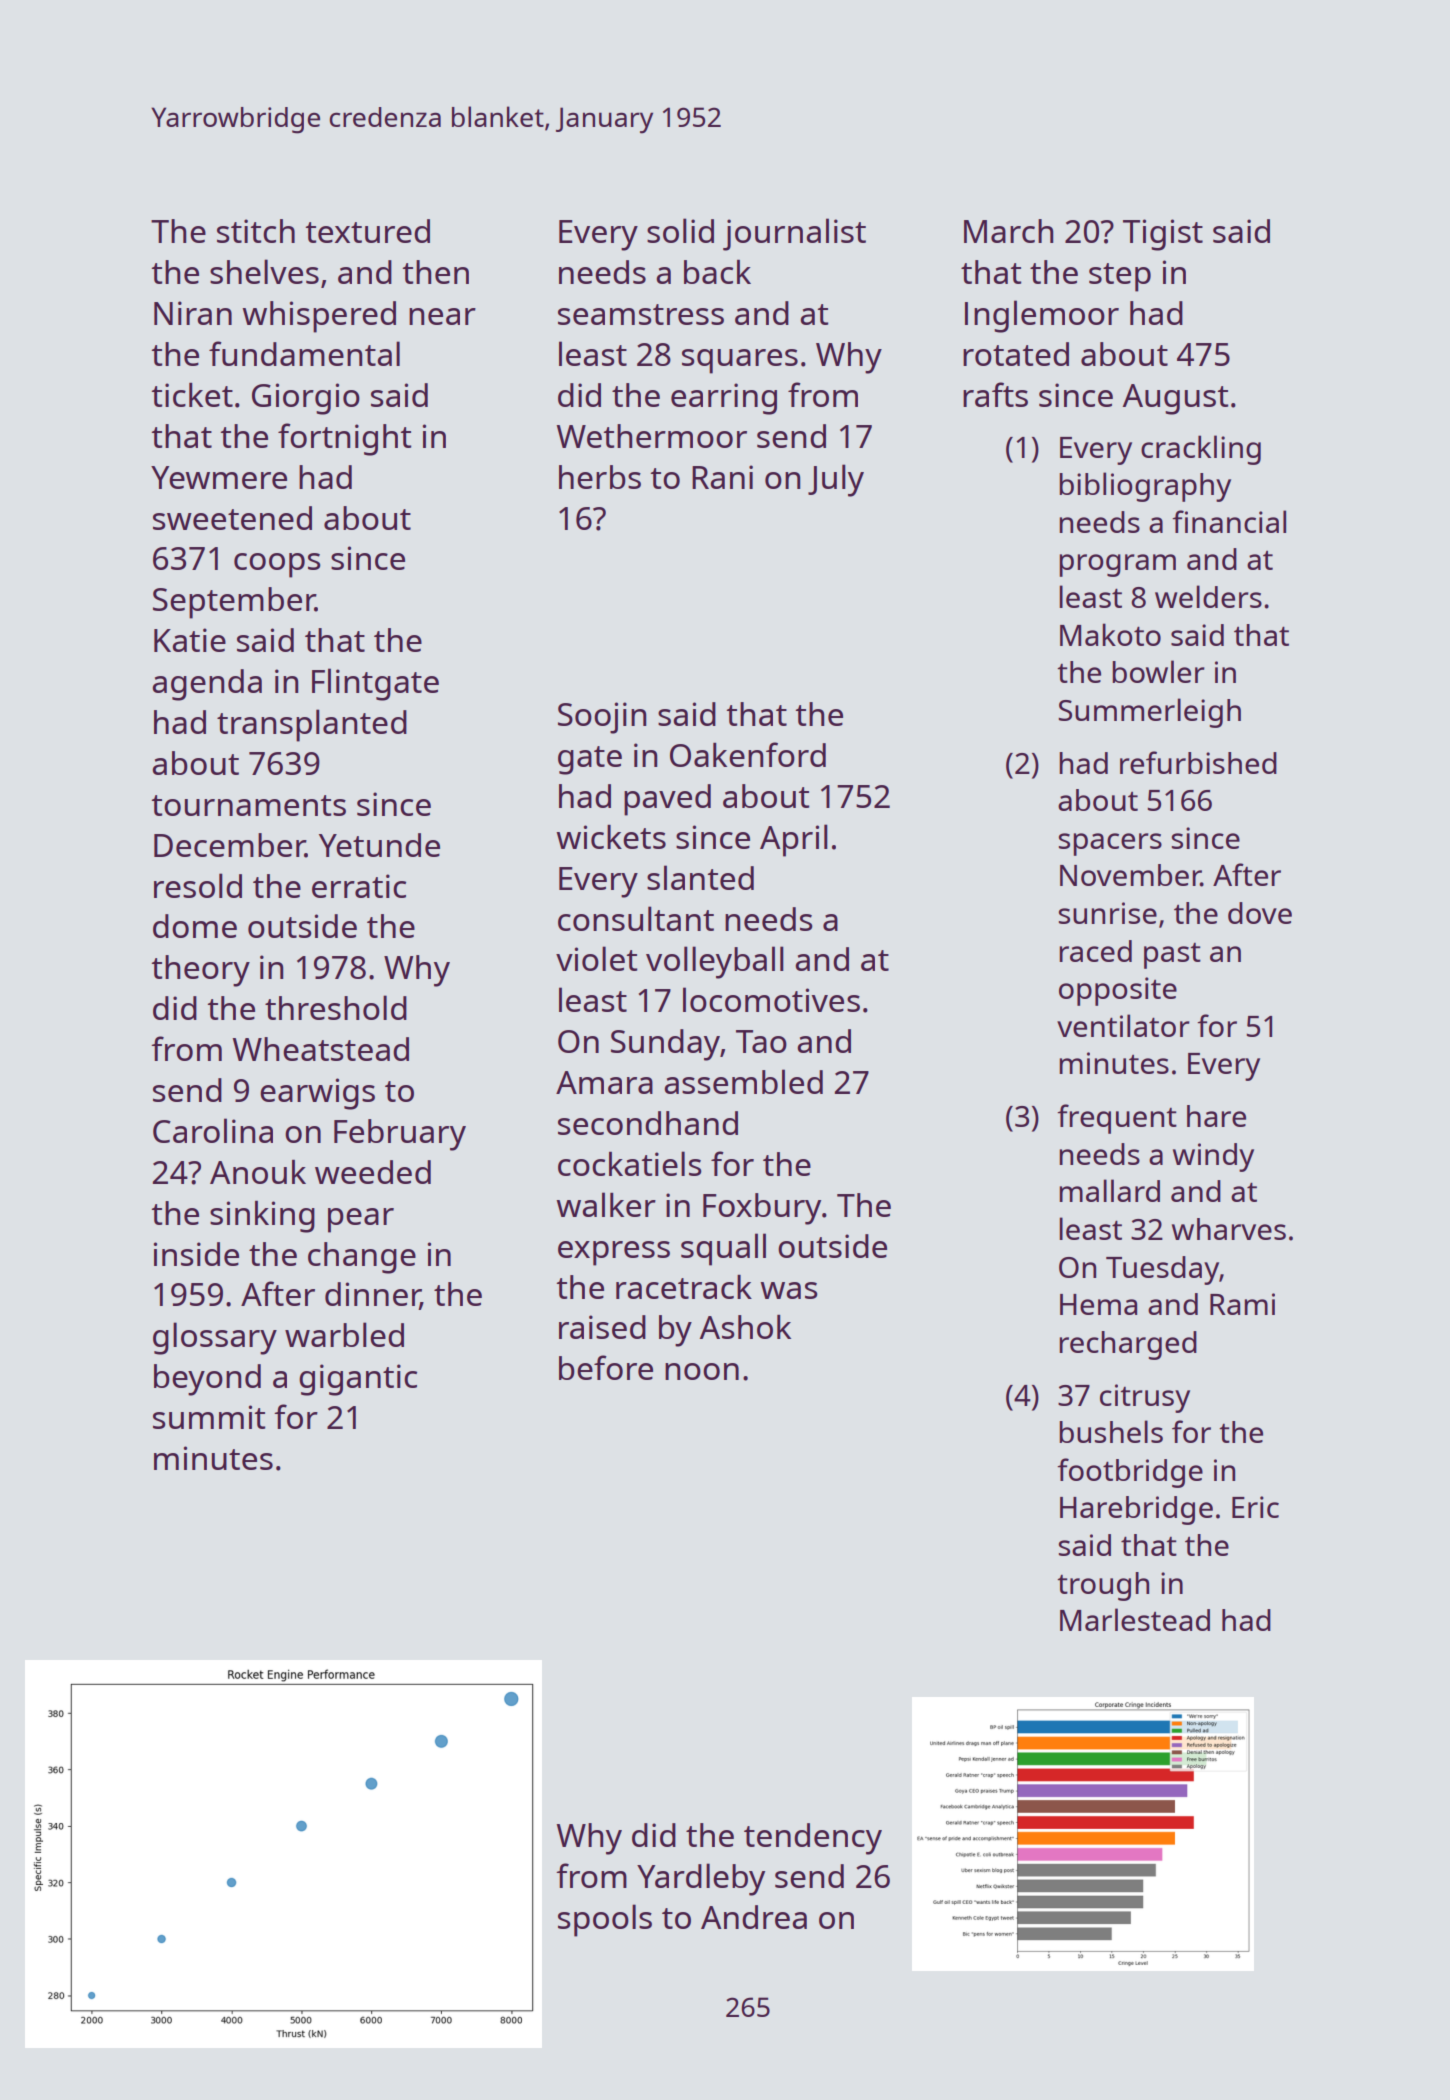 Image resolution: width=1450 pixels, height=2100 pixels. Describe the element at coordinates (788, 1290) in the image. I see `was` at that location.
